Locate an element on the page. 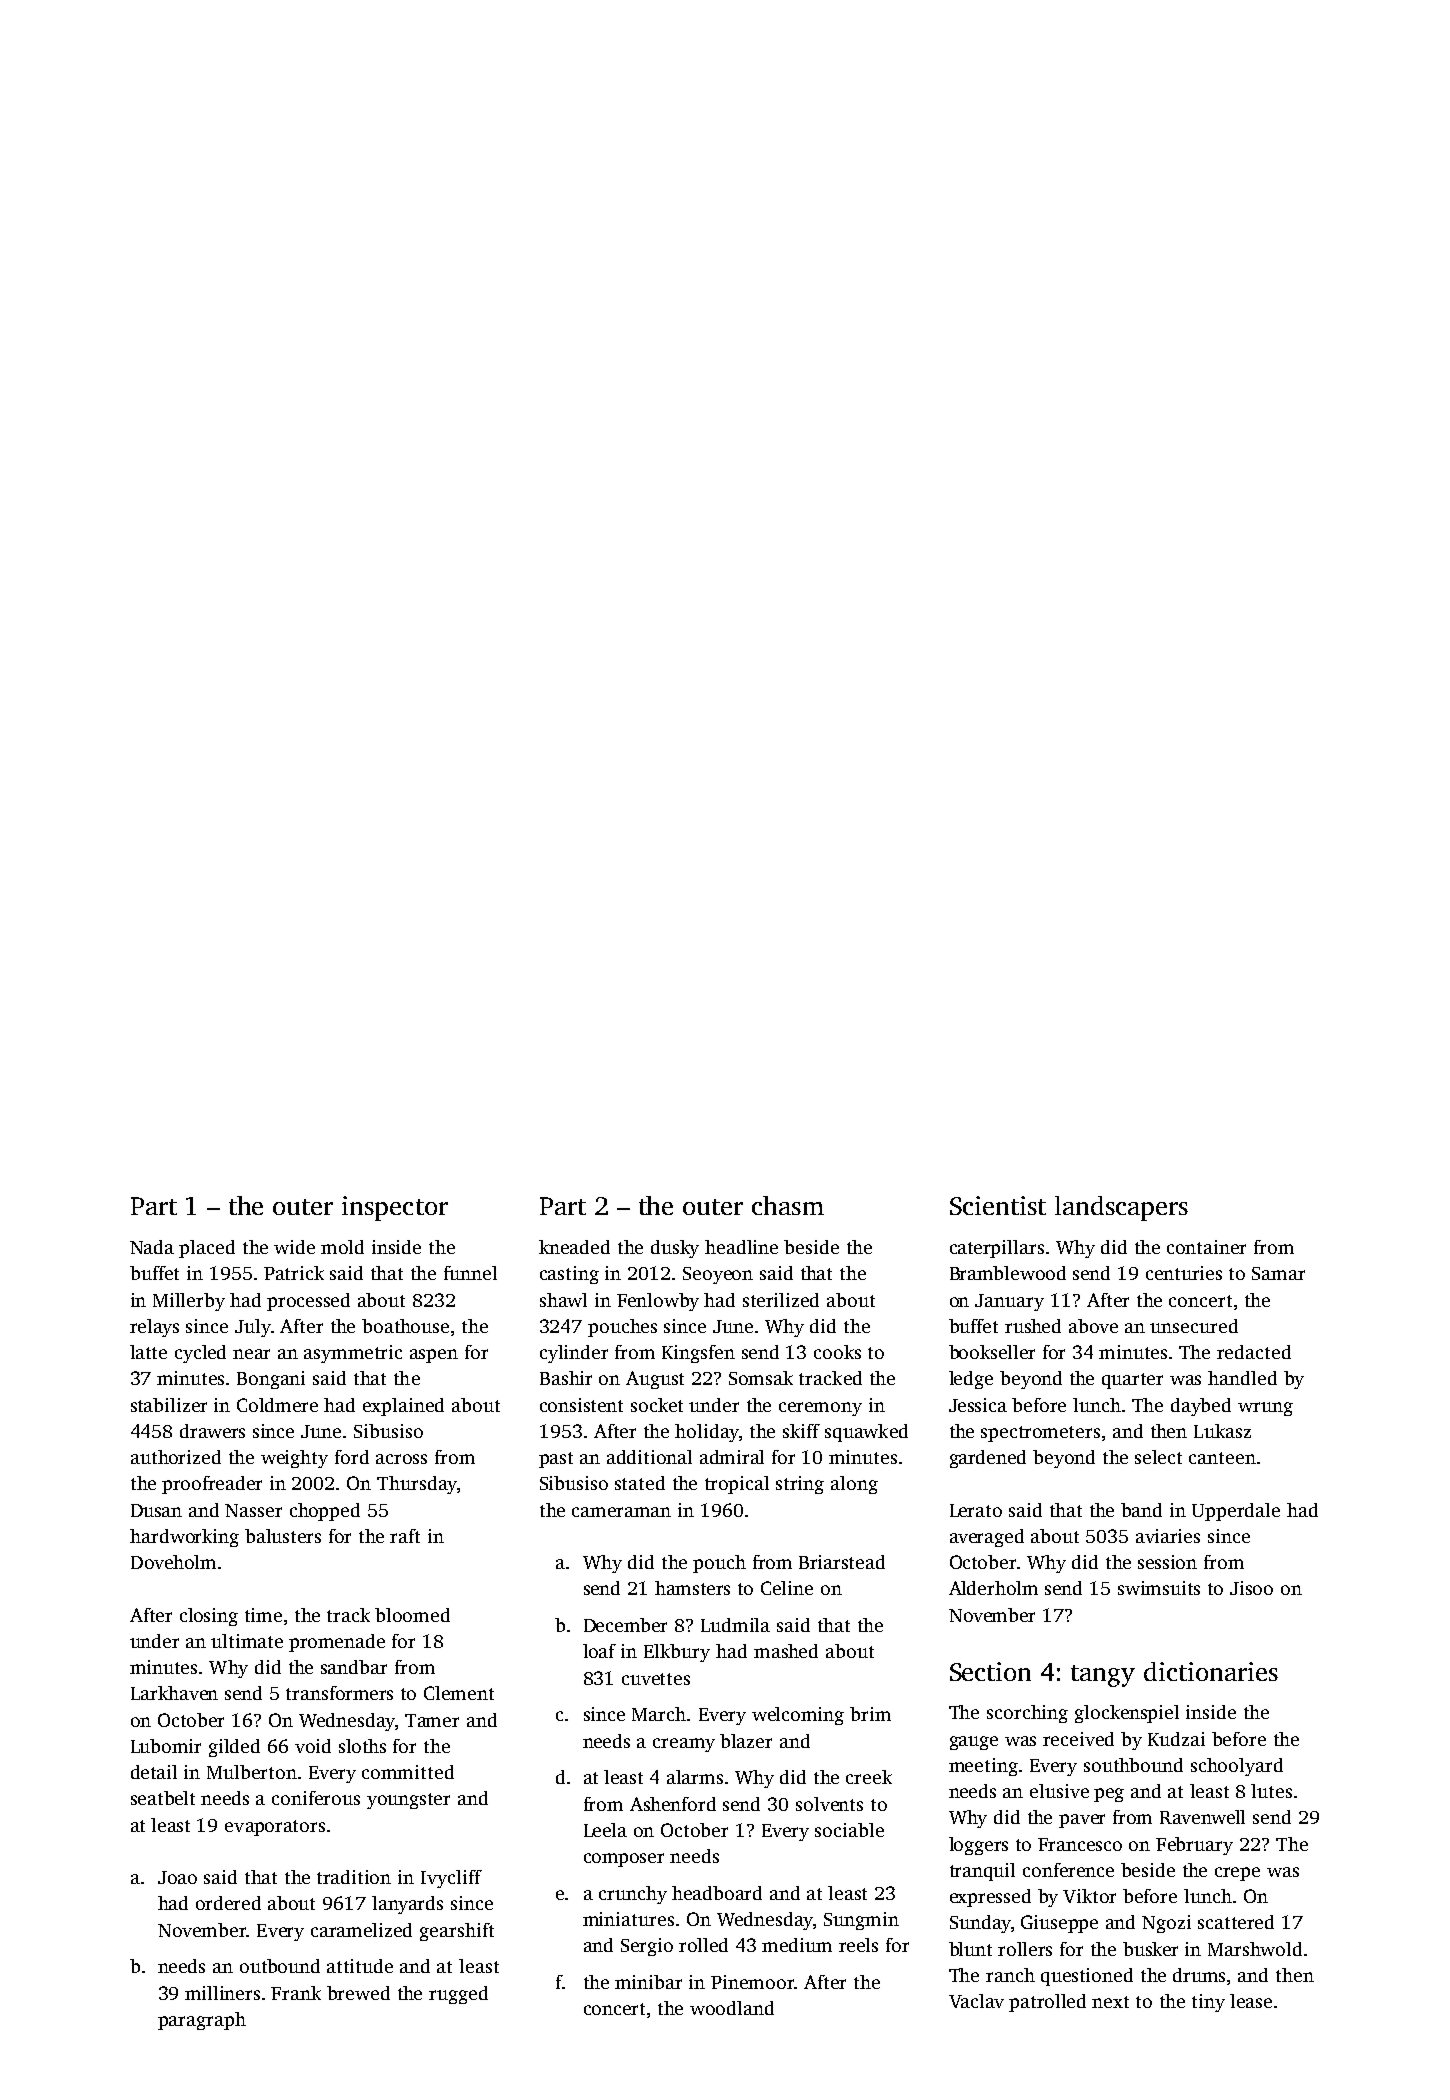 The width and height of the image is (1450, 2100). scorching is located at coordinates (1027, 1714).
